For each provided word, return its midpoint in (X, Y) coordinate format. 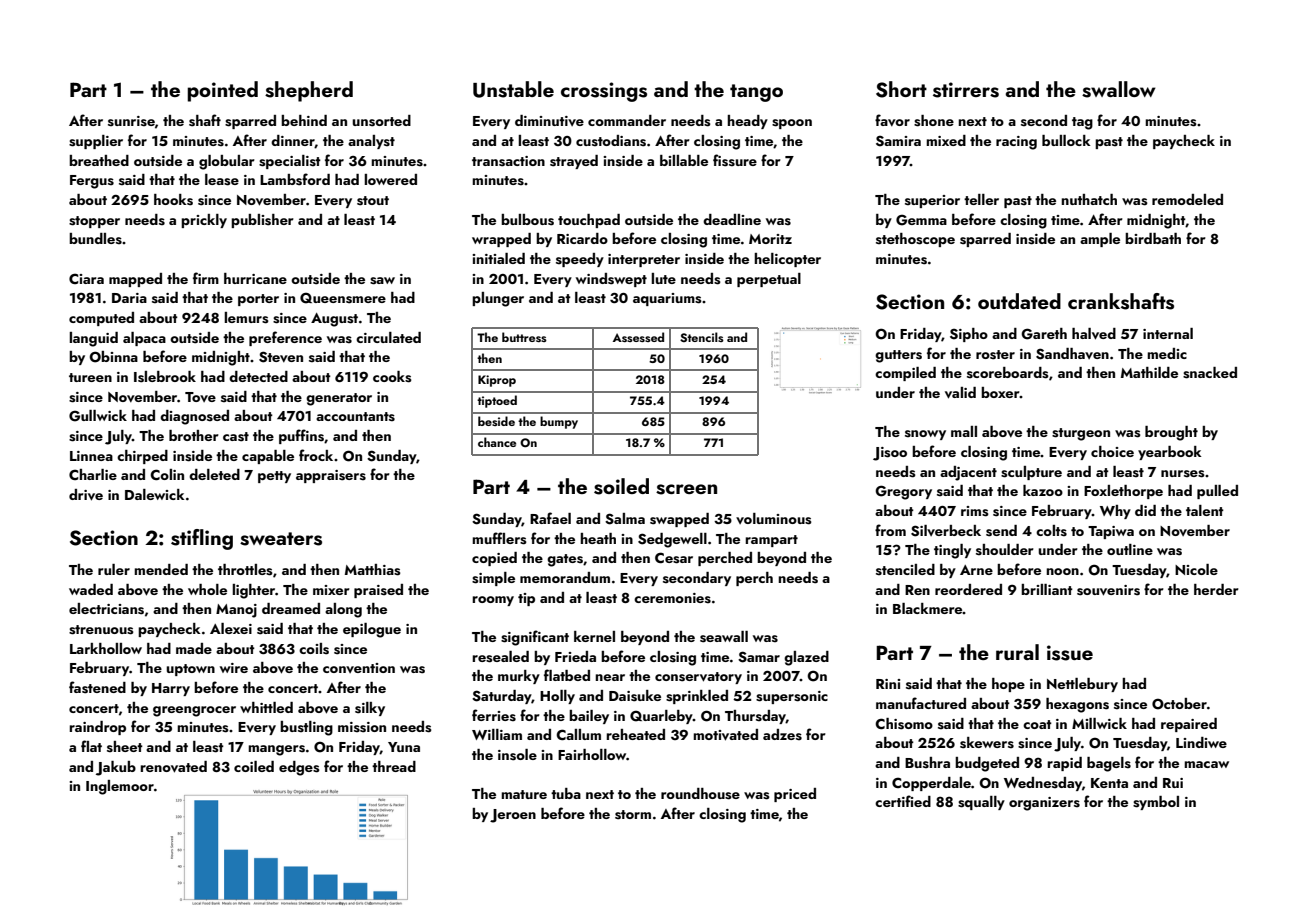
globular (227, 162)
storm (633, 815)
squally (981, 803)
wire (234, 668)
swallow (1119, 89)
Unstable (513, 89)
